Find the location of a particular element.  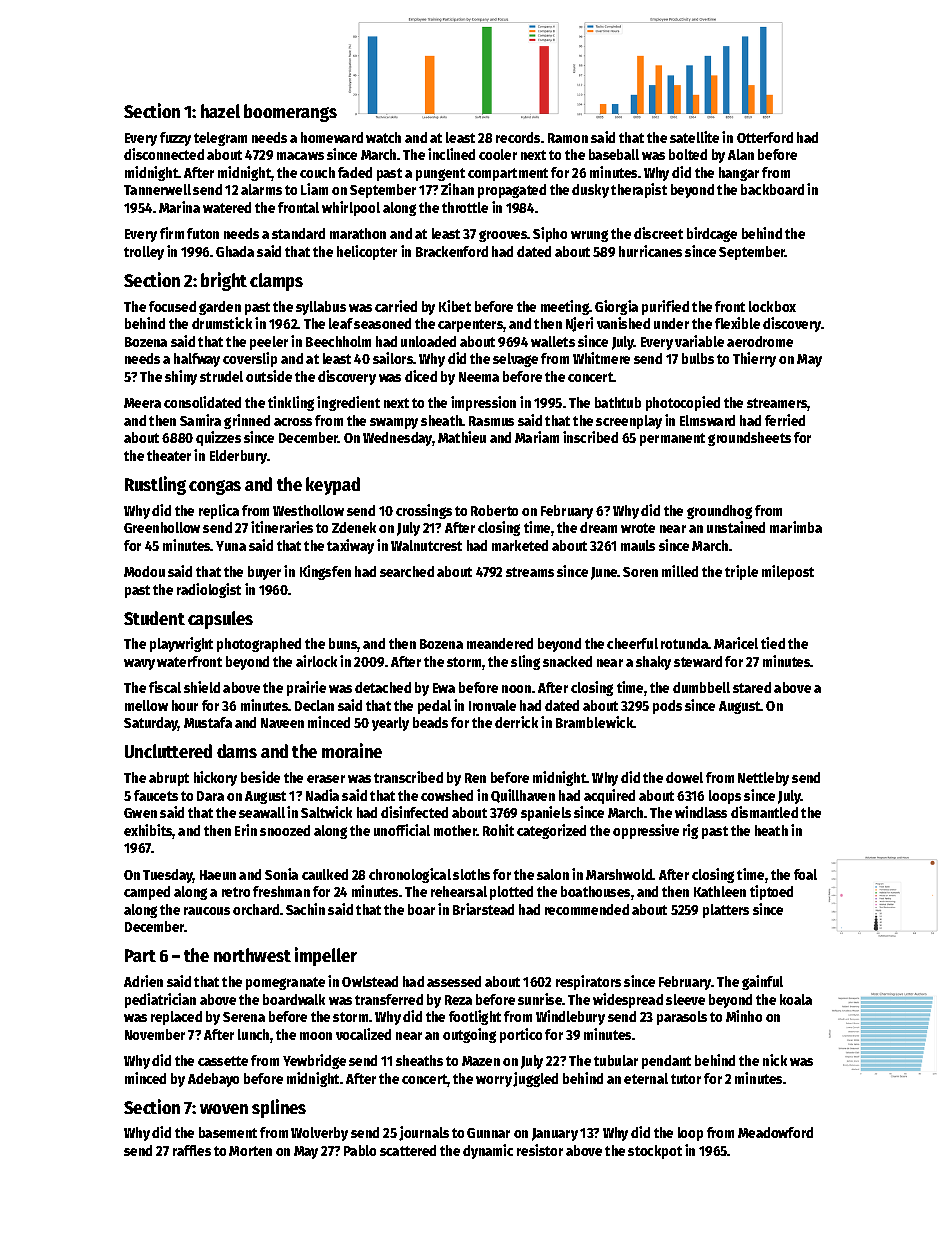

quizzes is located at coordinates (218, 438).
